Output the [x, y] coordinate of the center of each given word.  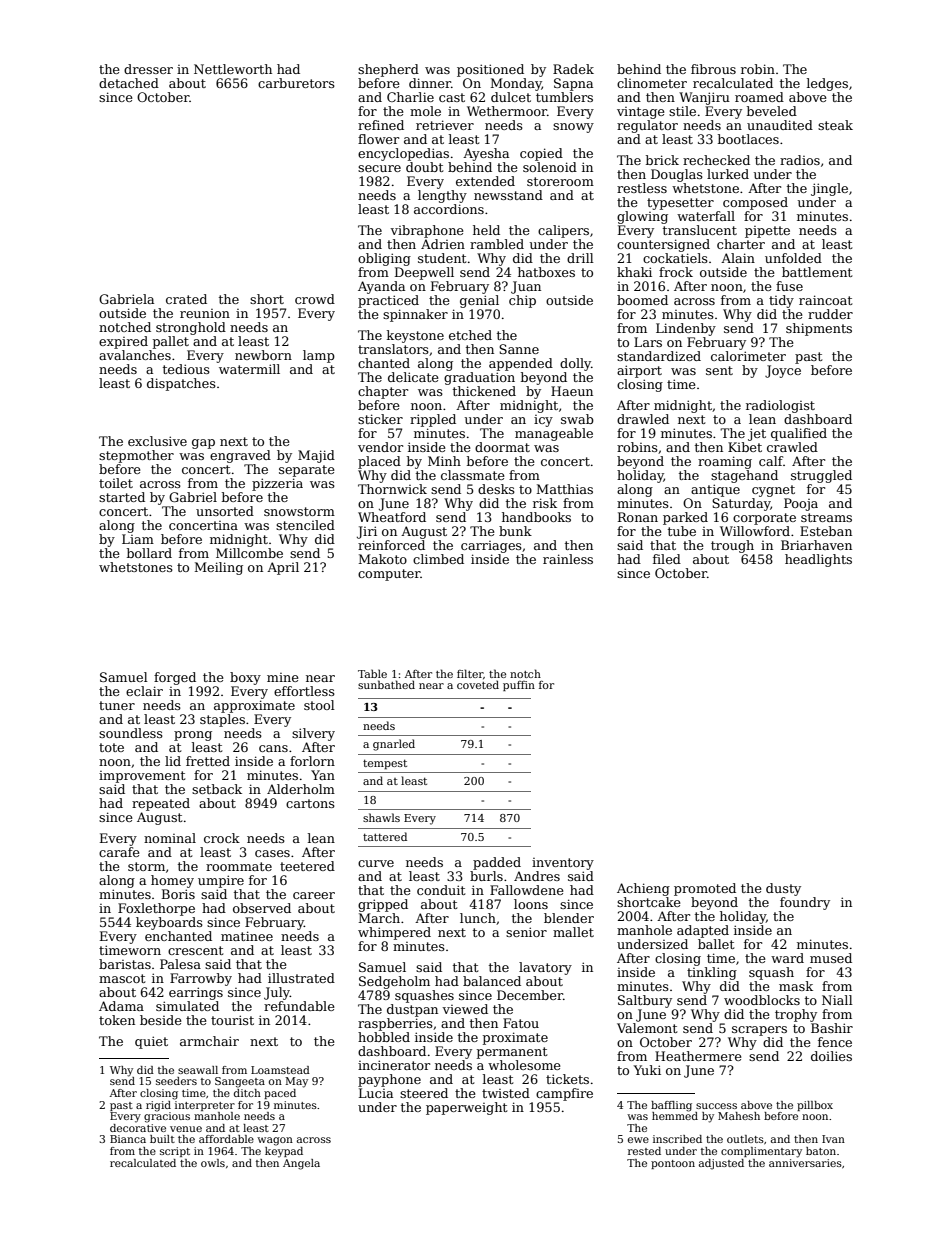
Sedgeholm [394, 982]
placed [379, 462]
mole [425, 111]
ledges [827, 84]
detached [129, 83]
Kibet [745, 447]
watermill [249, 369]
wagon [275, 1141]
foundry [805, 903]
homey [172, 881]
